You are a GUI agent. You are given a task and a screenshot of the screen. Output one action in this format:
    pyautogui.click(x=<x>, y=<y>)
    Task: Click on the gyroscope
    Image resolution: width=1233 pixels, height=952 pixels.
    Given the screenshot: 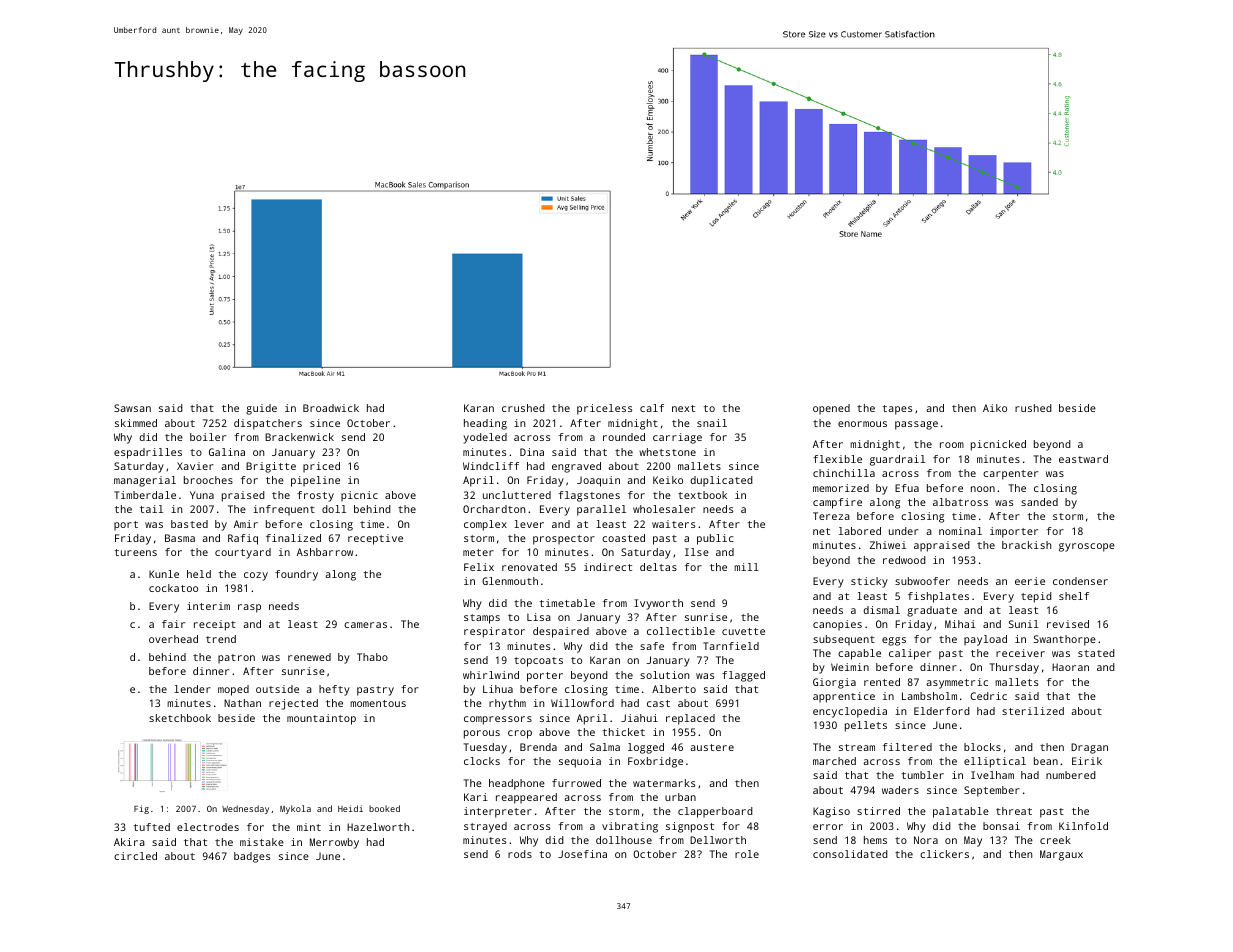 What is the action you would take?
    pyautogui.click(x=1087, y=547)
